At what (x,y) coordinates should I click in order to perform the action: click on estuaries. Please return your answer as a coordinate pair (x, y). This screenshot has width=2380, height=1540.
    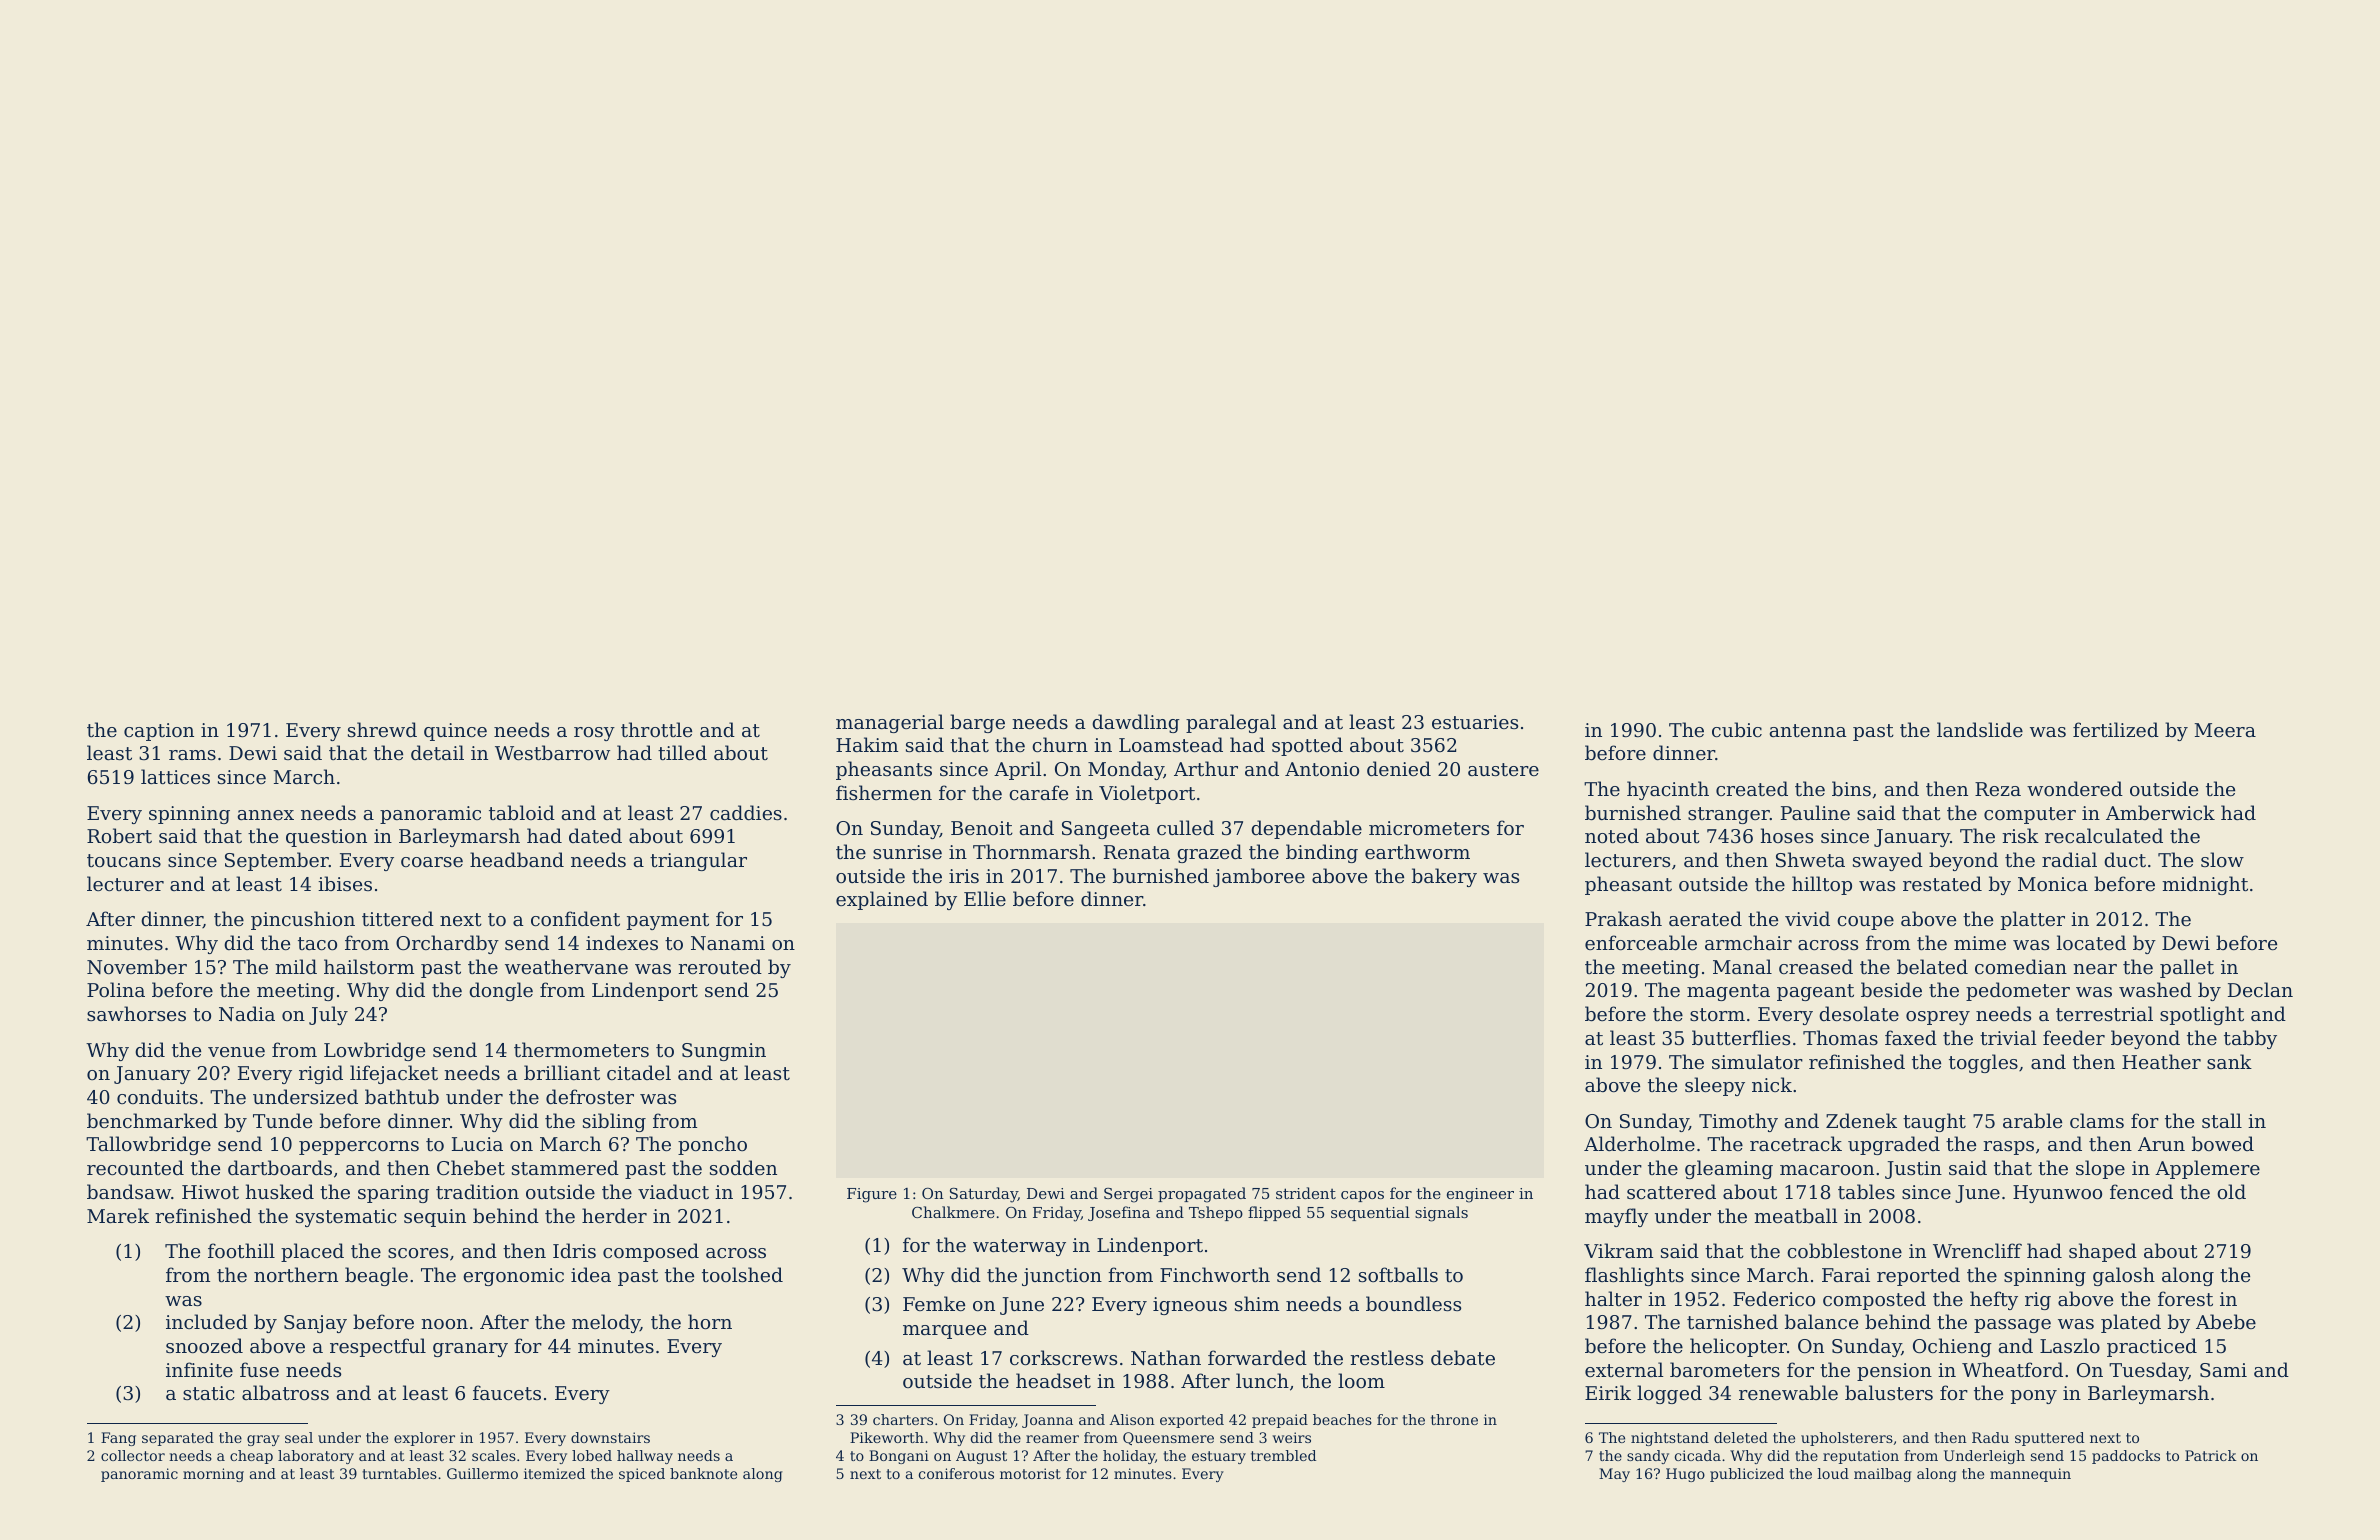
    Looking at the image, I should click on (1475, 722).
